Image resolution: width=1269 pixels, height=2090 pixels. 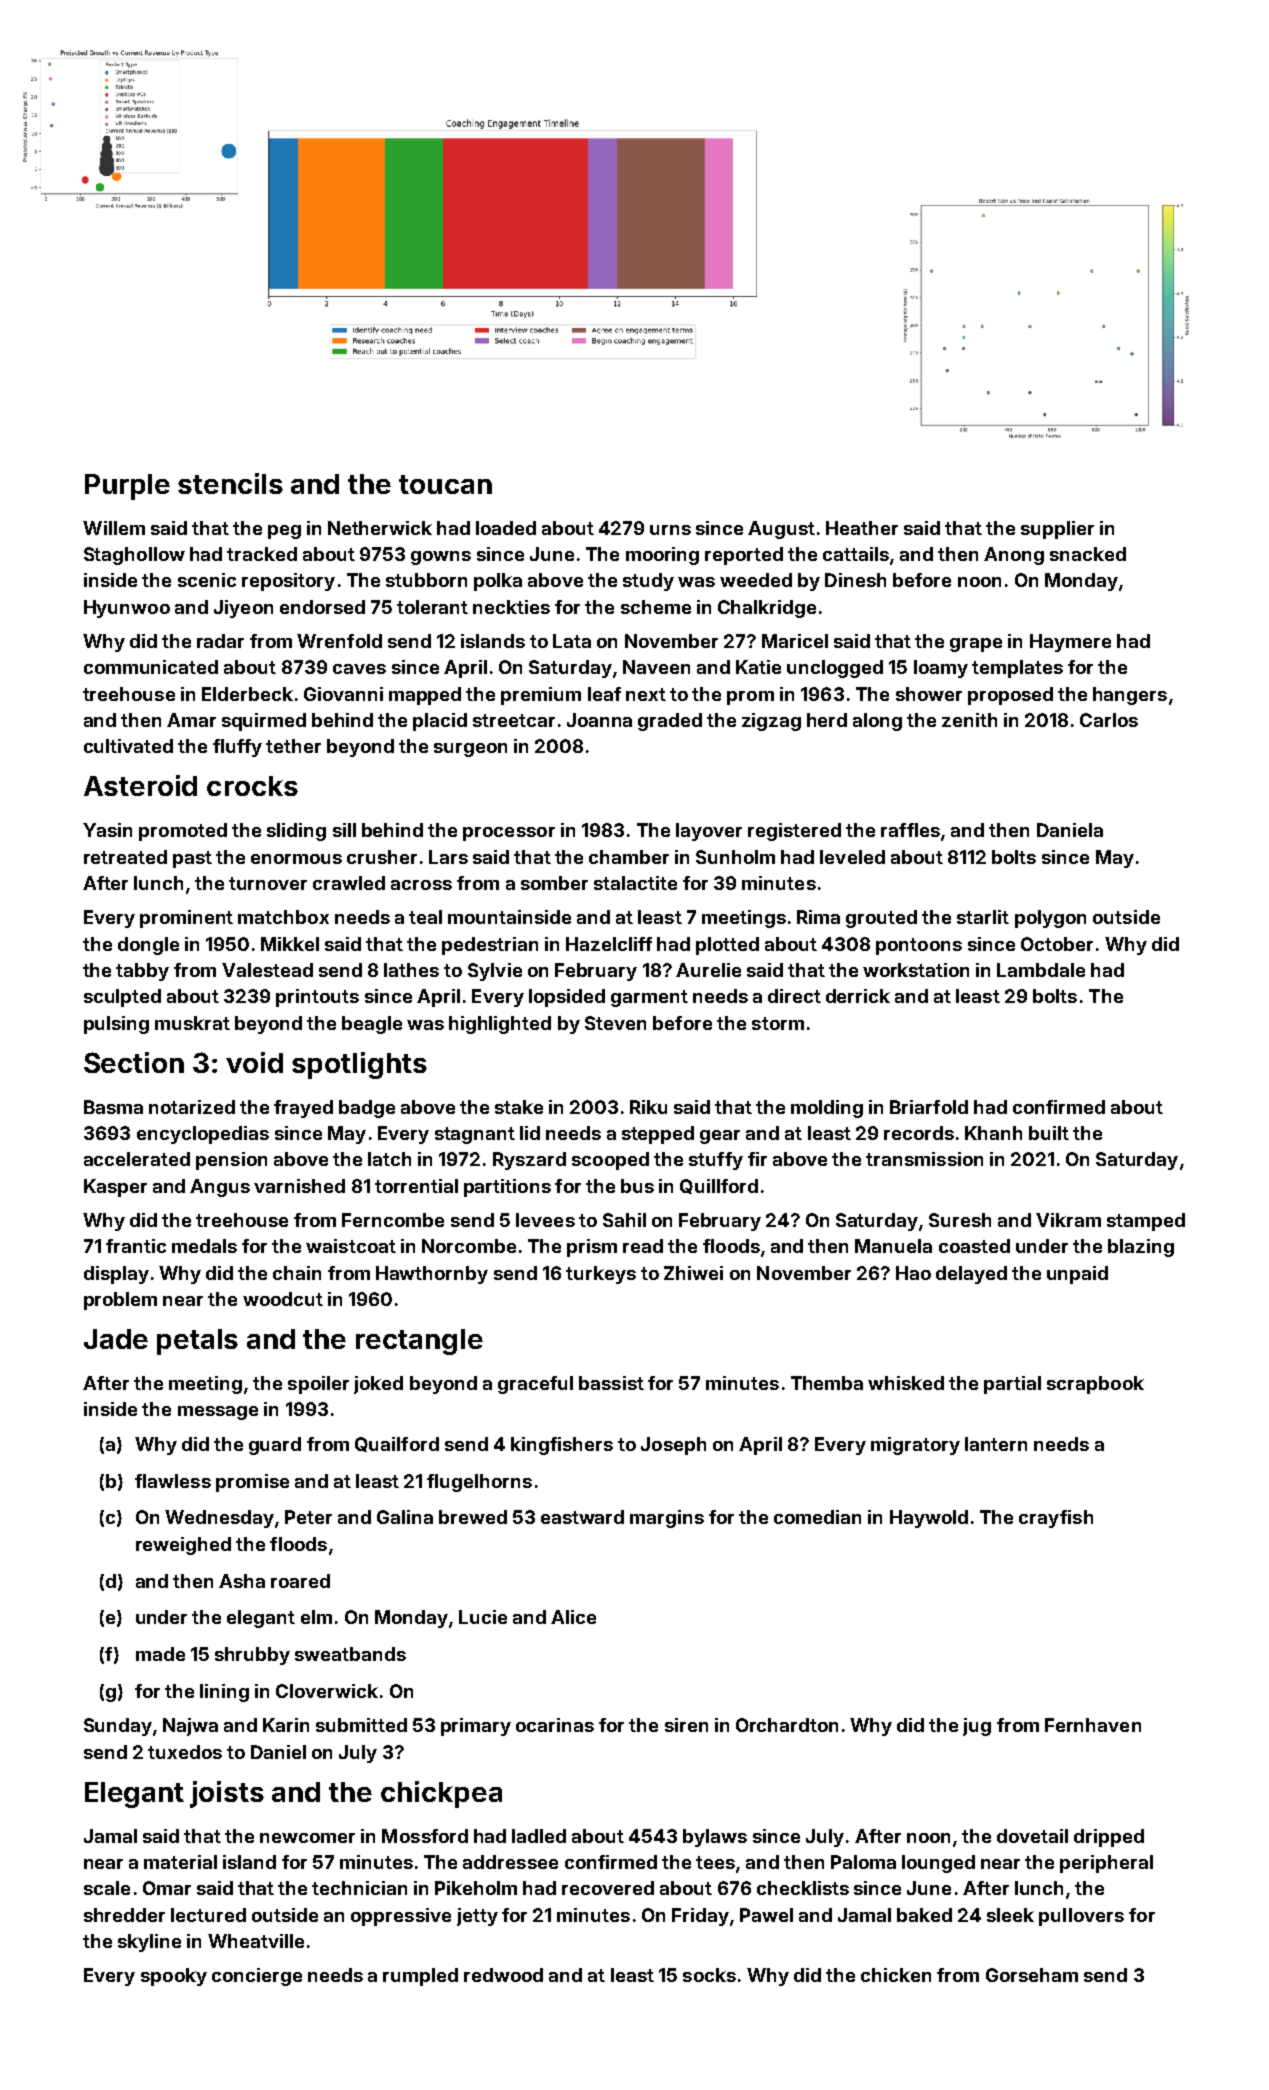 What do you see at coordinates (573, 1617) in the image?
I see `Alice` at bounding box center [573, 1617].
